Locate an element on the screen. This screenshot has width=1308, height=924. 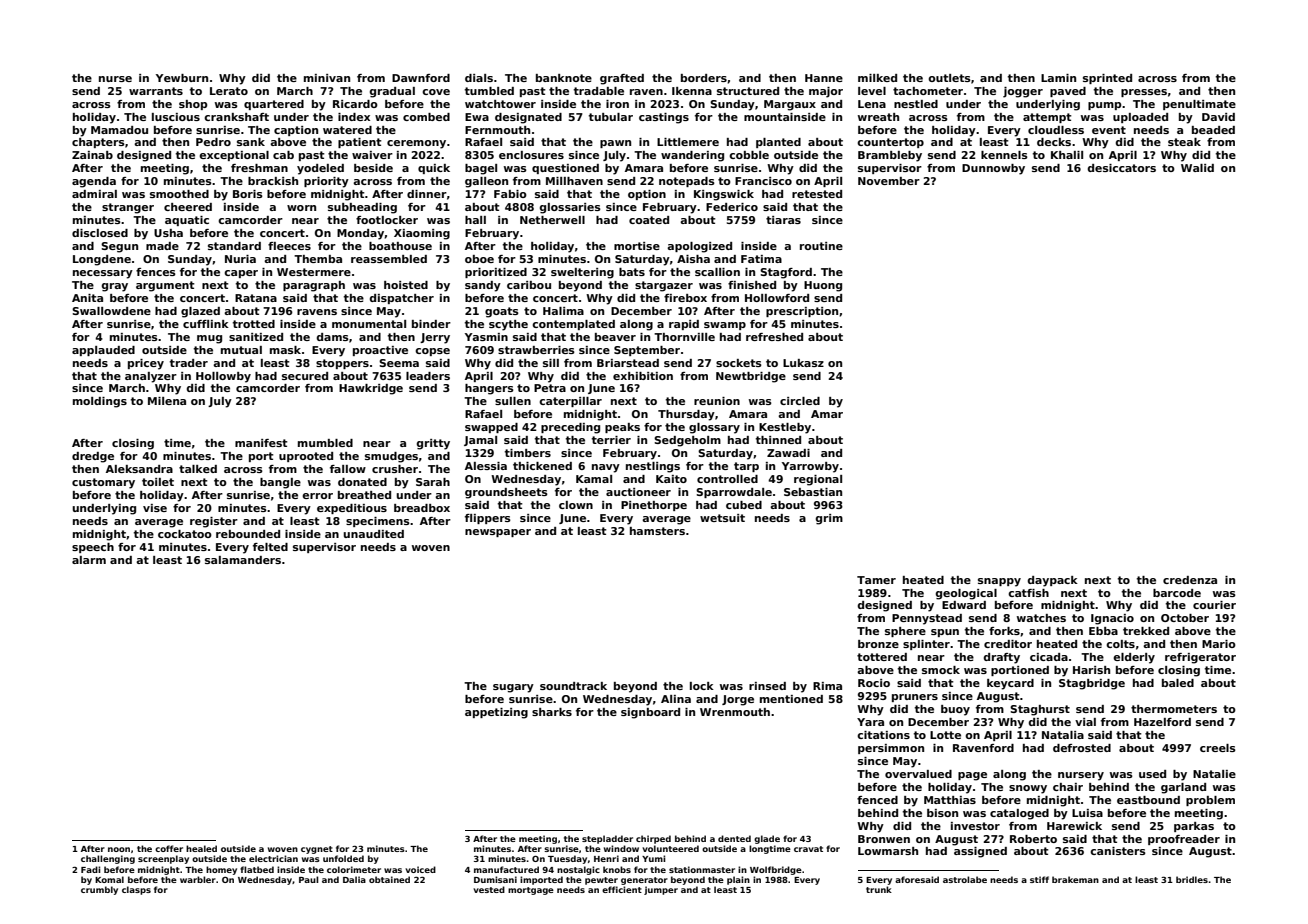
smock is located at coordinates (941, 670).
